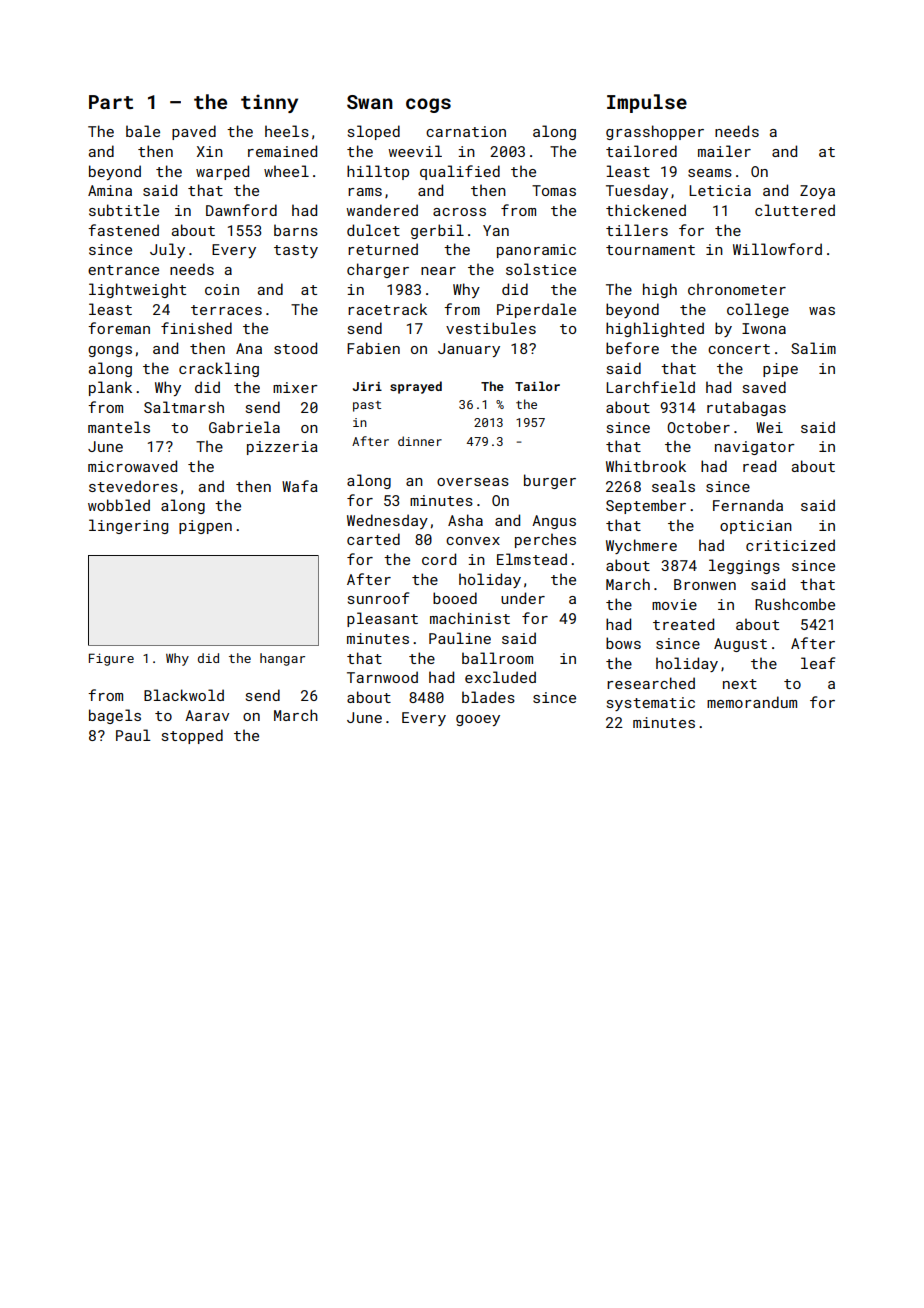  What do you see at coordinates (459, 212) in the document?
I see `across` at bounding box center [459, 212].
